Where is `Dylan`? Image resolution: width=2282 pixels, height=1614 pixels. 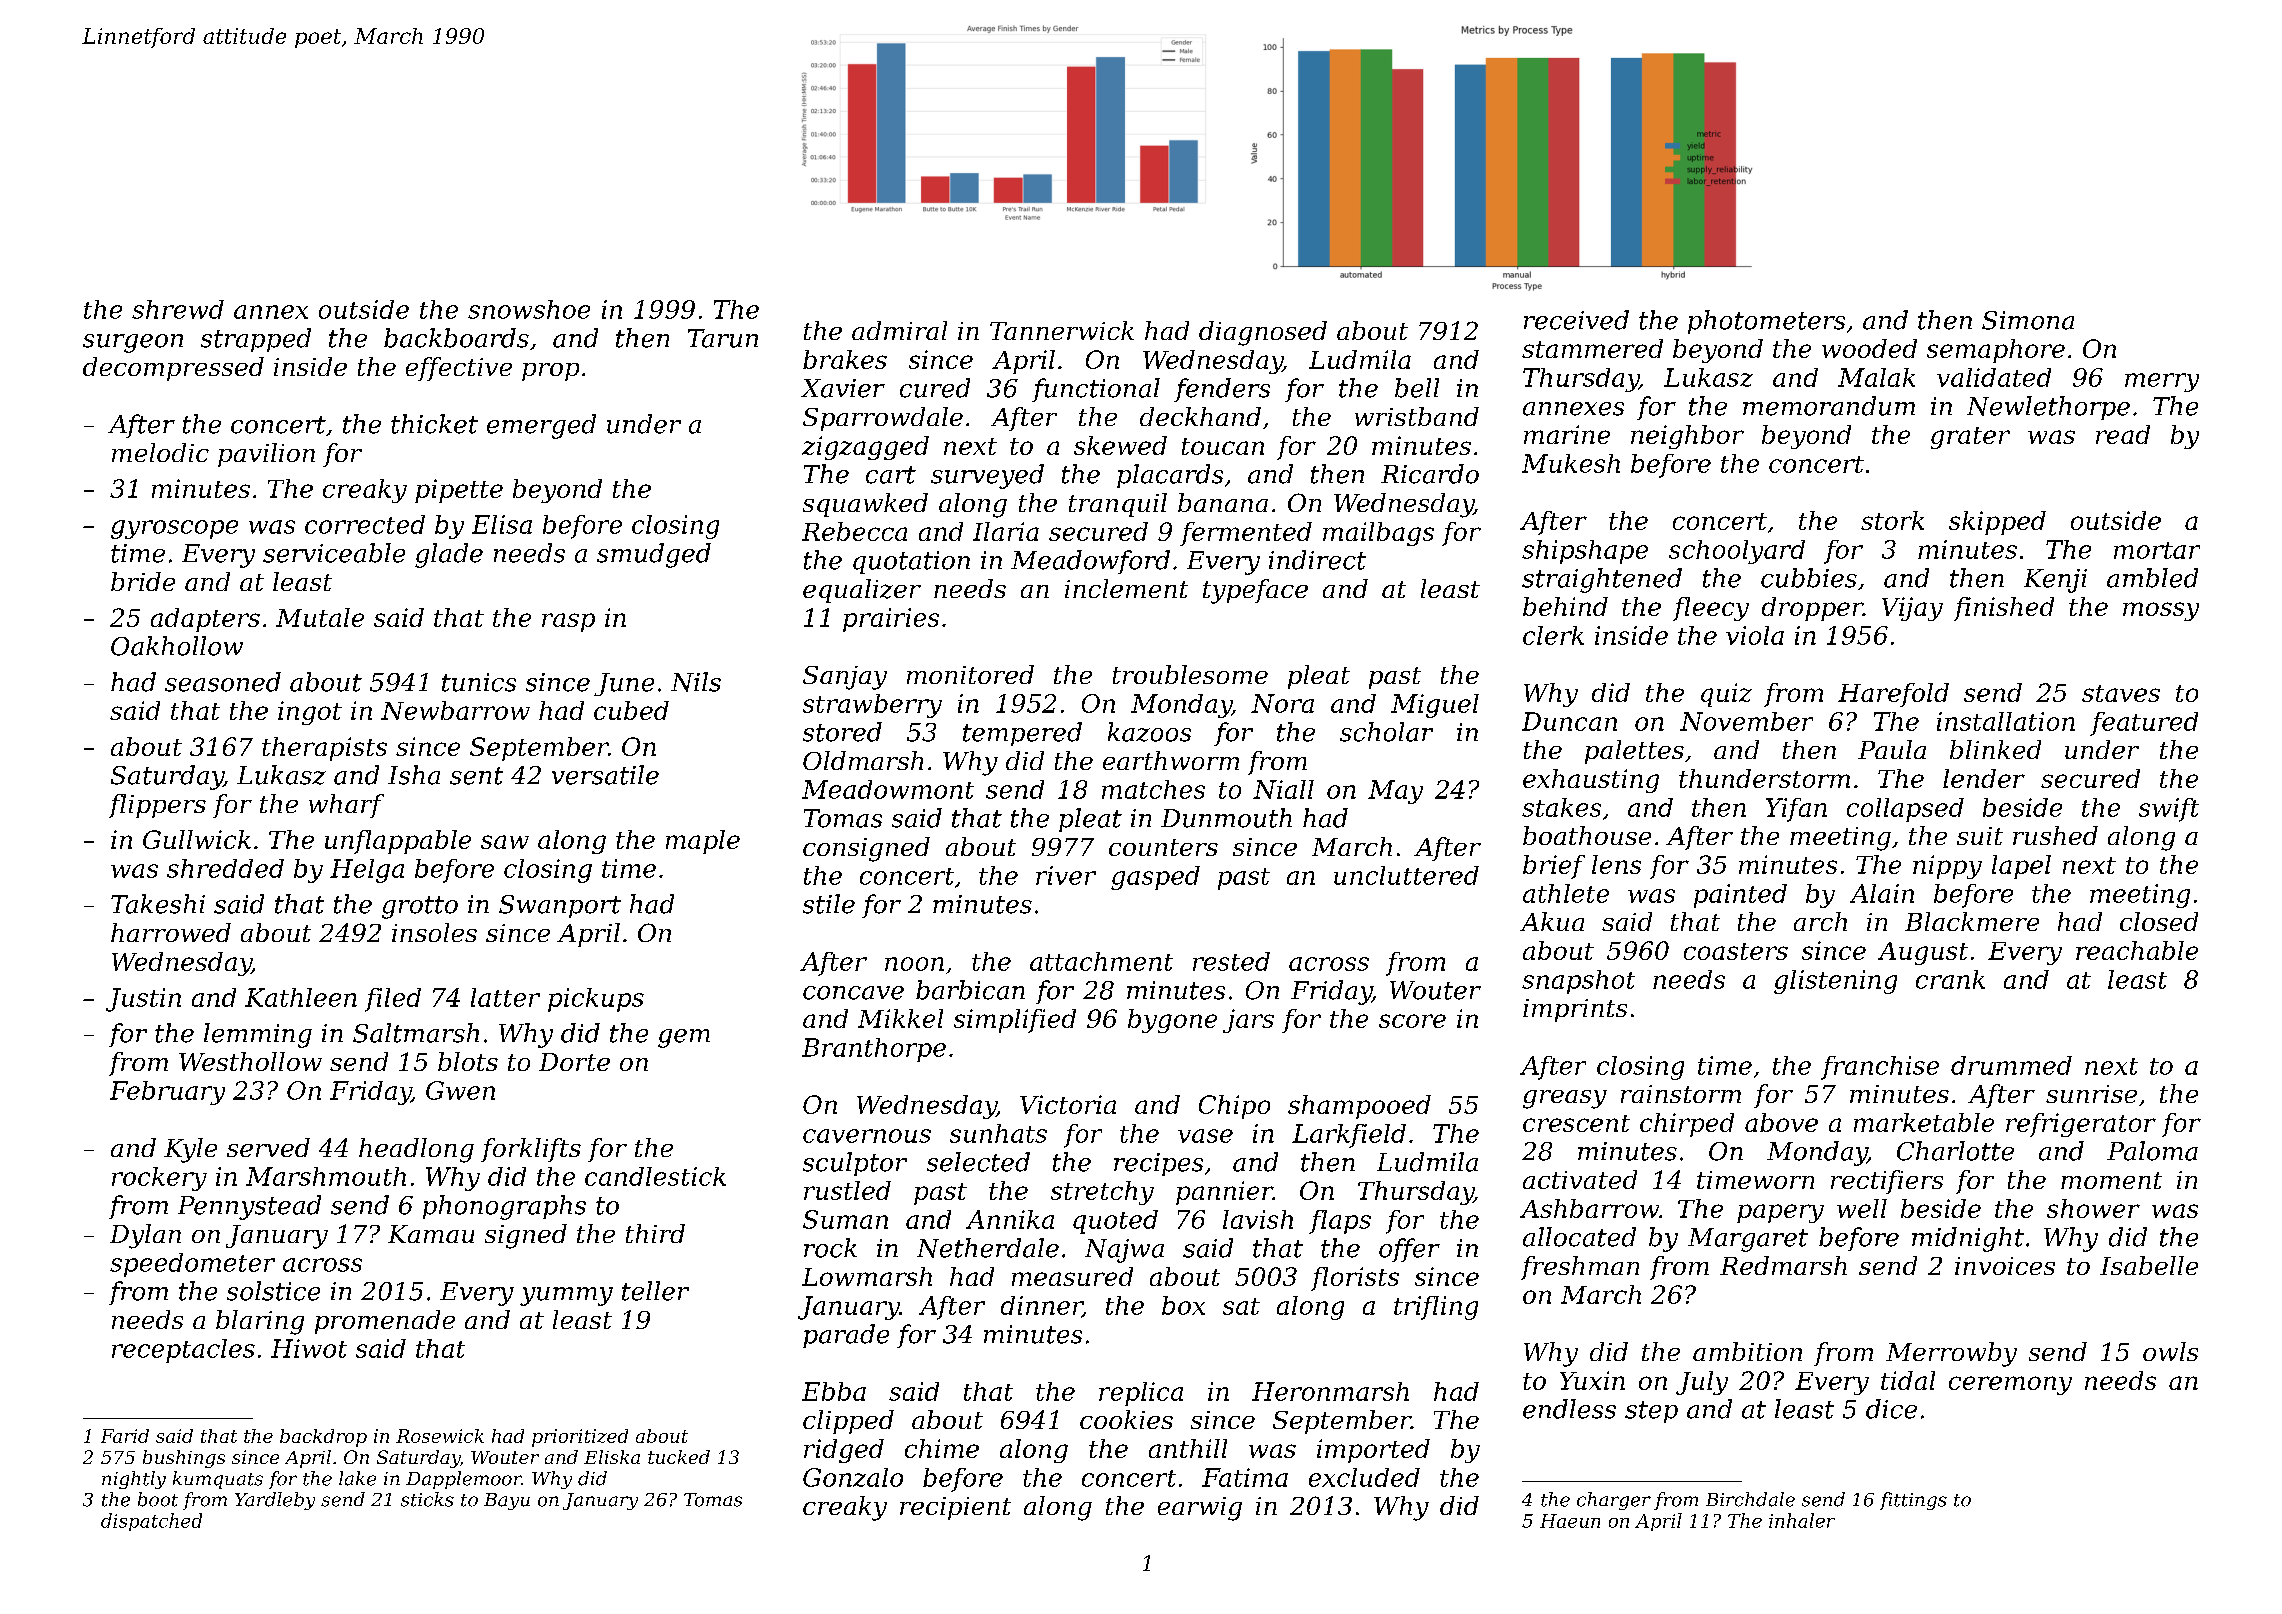
Dylan is located at coordinates (145, 1236).
